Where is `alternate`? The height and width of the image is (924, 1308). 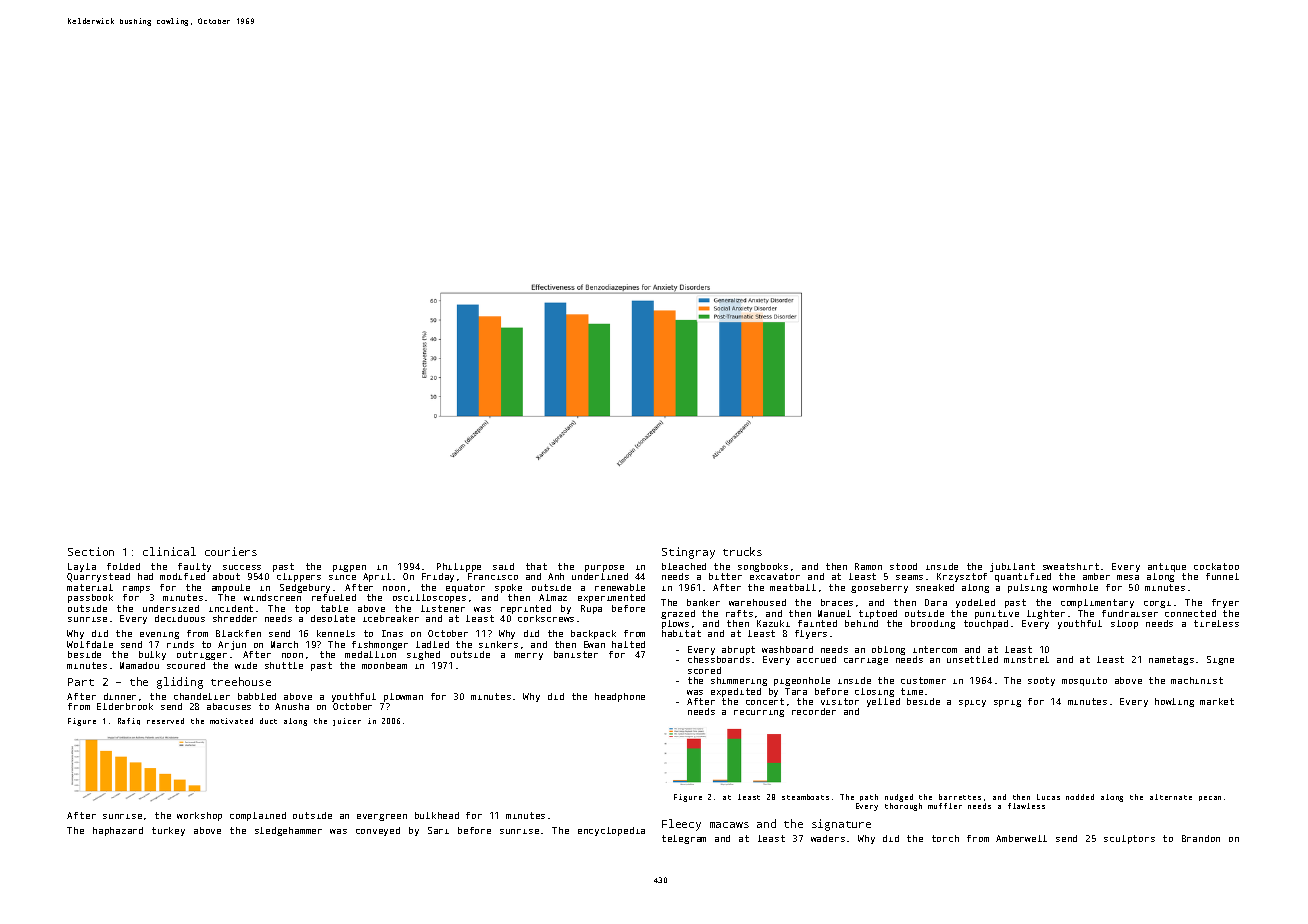 alternate is located at coordinates (1171, 797).
